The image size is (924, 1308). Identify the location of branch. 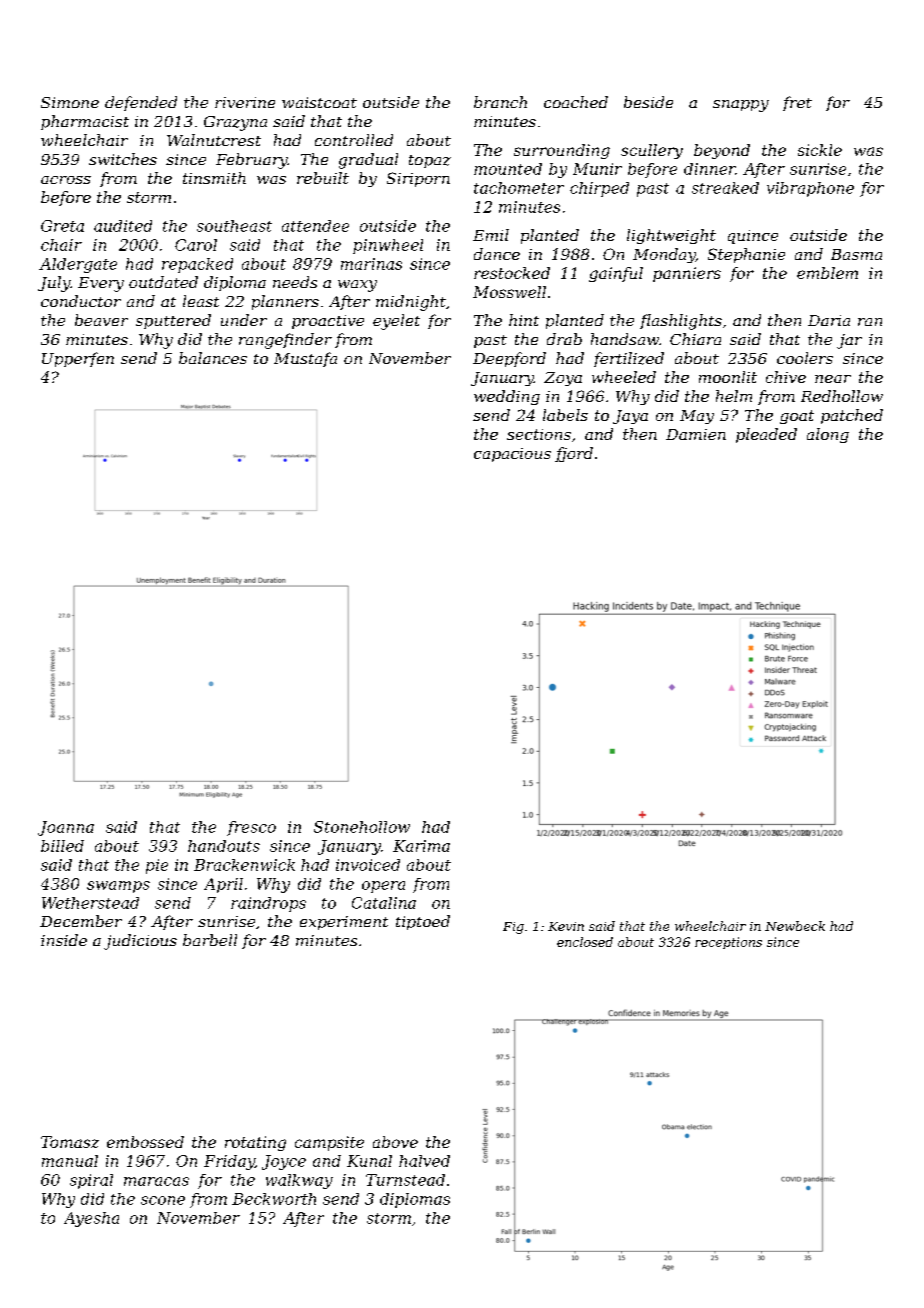
(500, 102).
